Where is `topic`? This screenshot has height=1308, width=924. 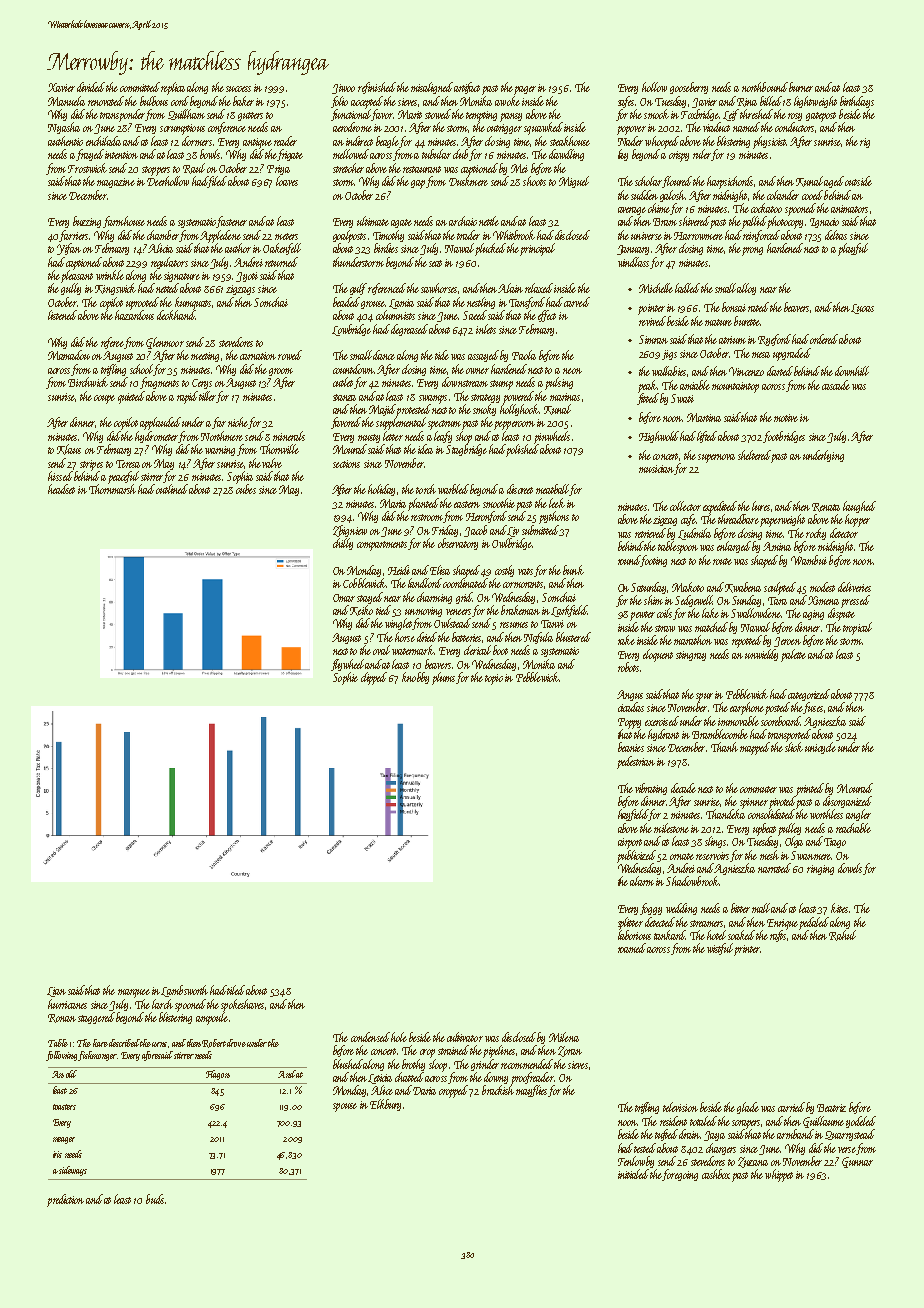 topic is located at coordinates (494, 679).
